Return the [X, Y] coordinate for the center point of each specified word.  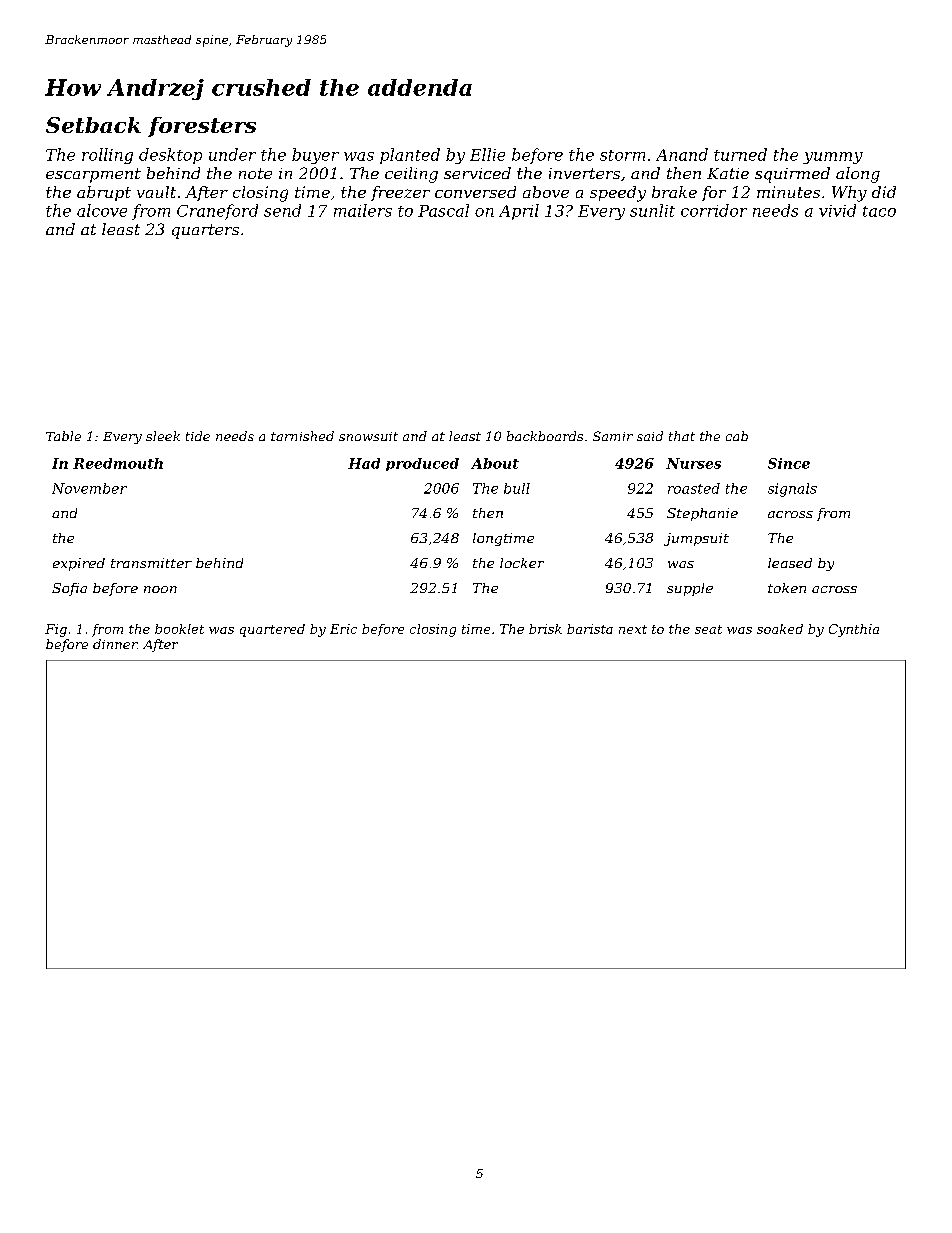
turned [740, 154]
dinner [115, 644]
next [633, 629]
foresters [202, 127]
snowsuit [368, 436]
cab [737, 436]
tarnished [302, 436]
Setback [93, 125]
